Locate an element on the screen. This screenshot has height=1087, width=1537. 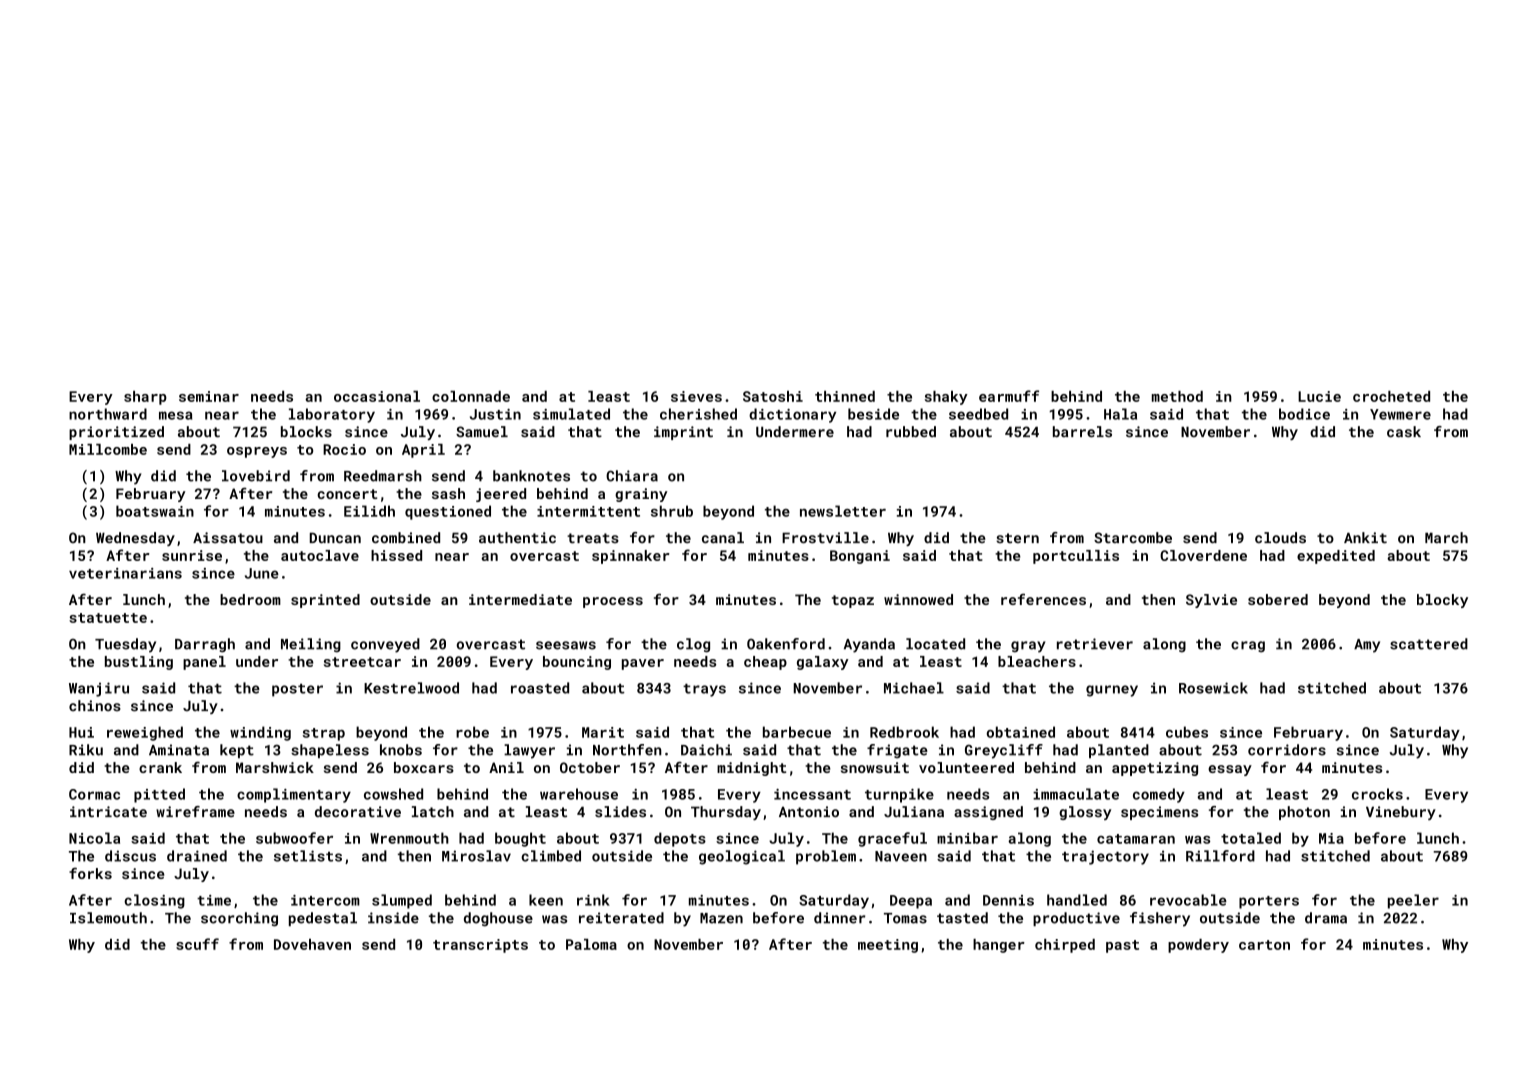
expedited is located at coordinates (1336, 557).
